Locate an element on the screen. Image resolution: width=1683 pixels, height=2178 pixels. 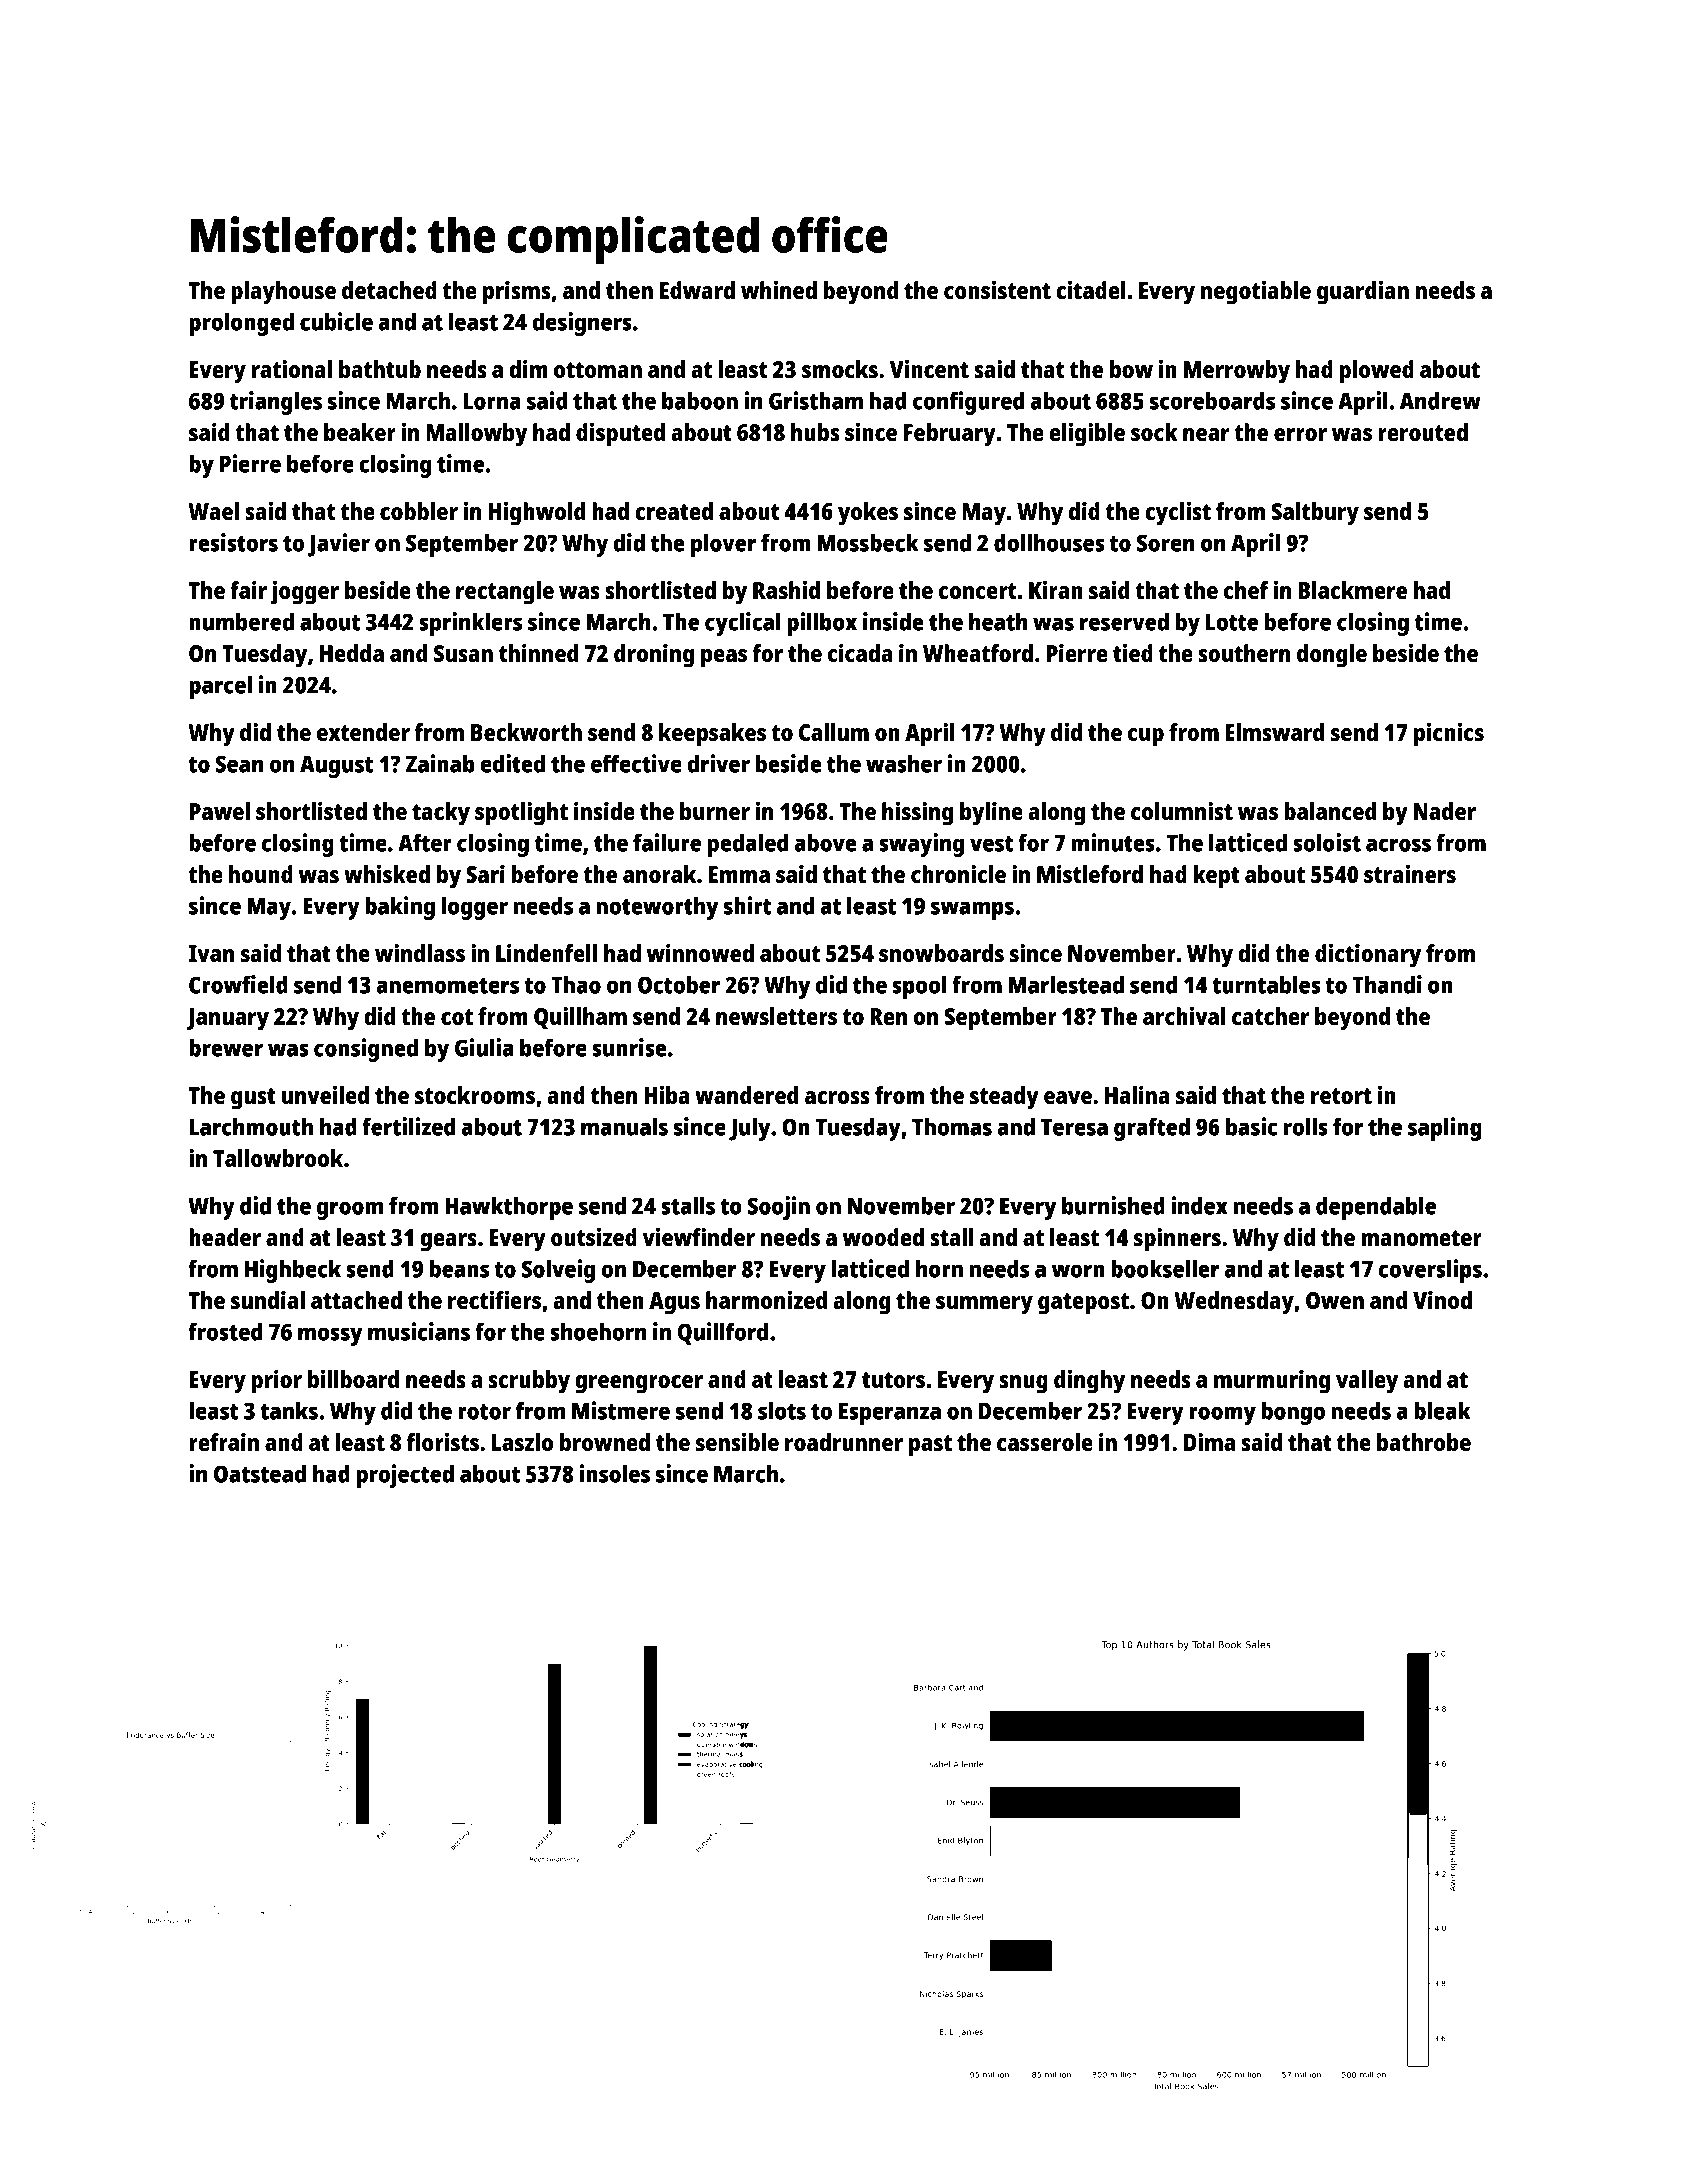
Pawel is located at coordinates (220, 811).
